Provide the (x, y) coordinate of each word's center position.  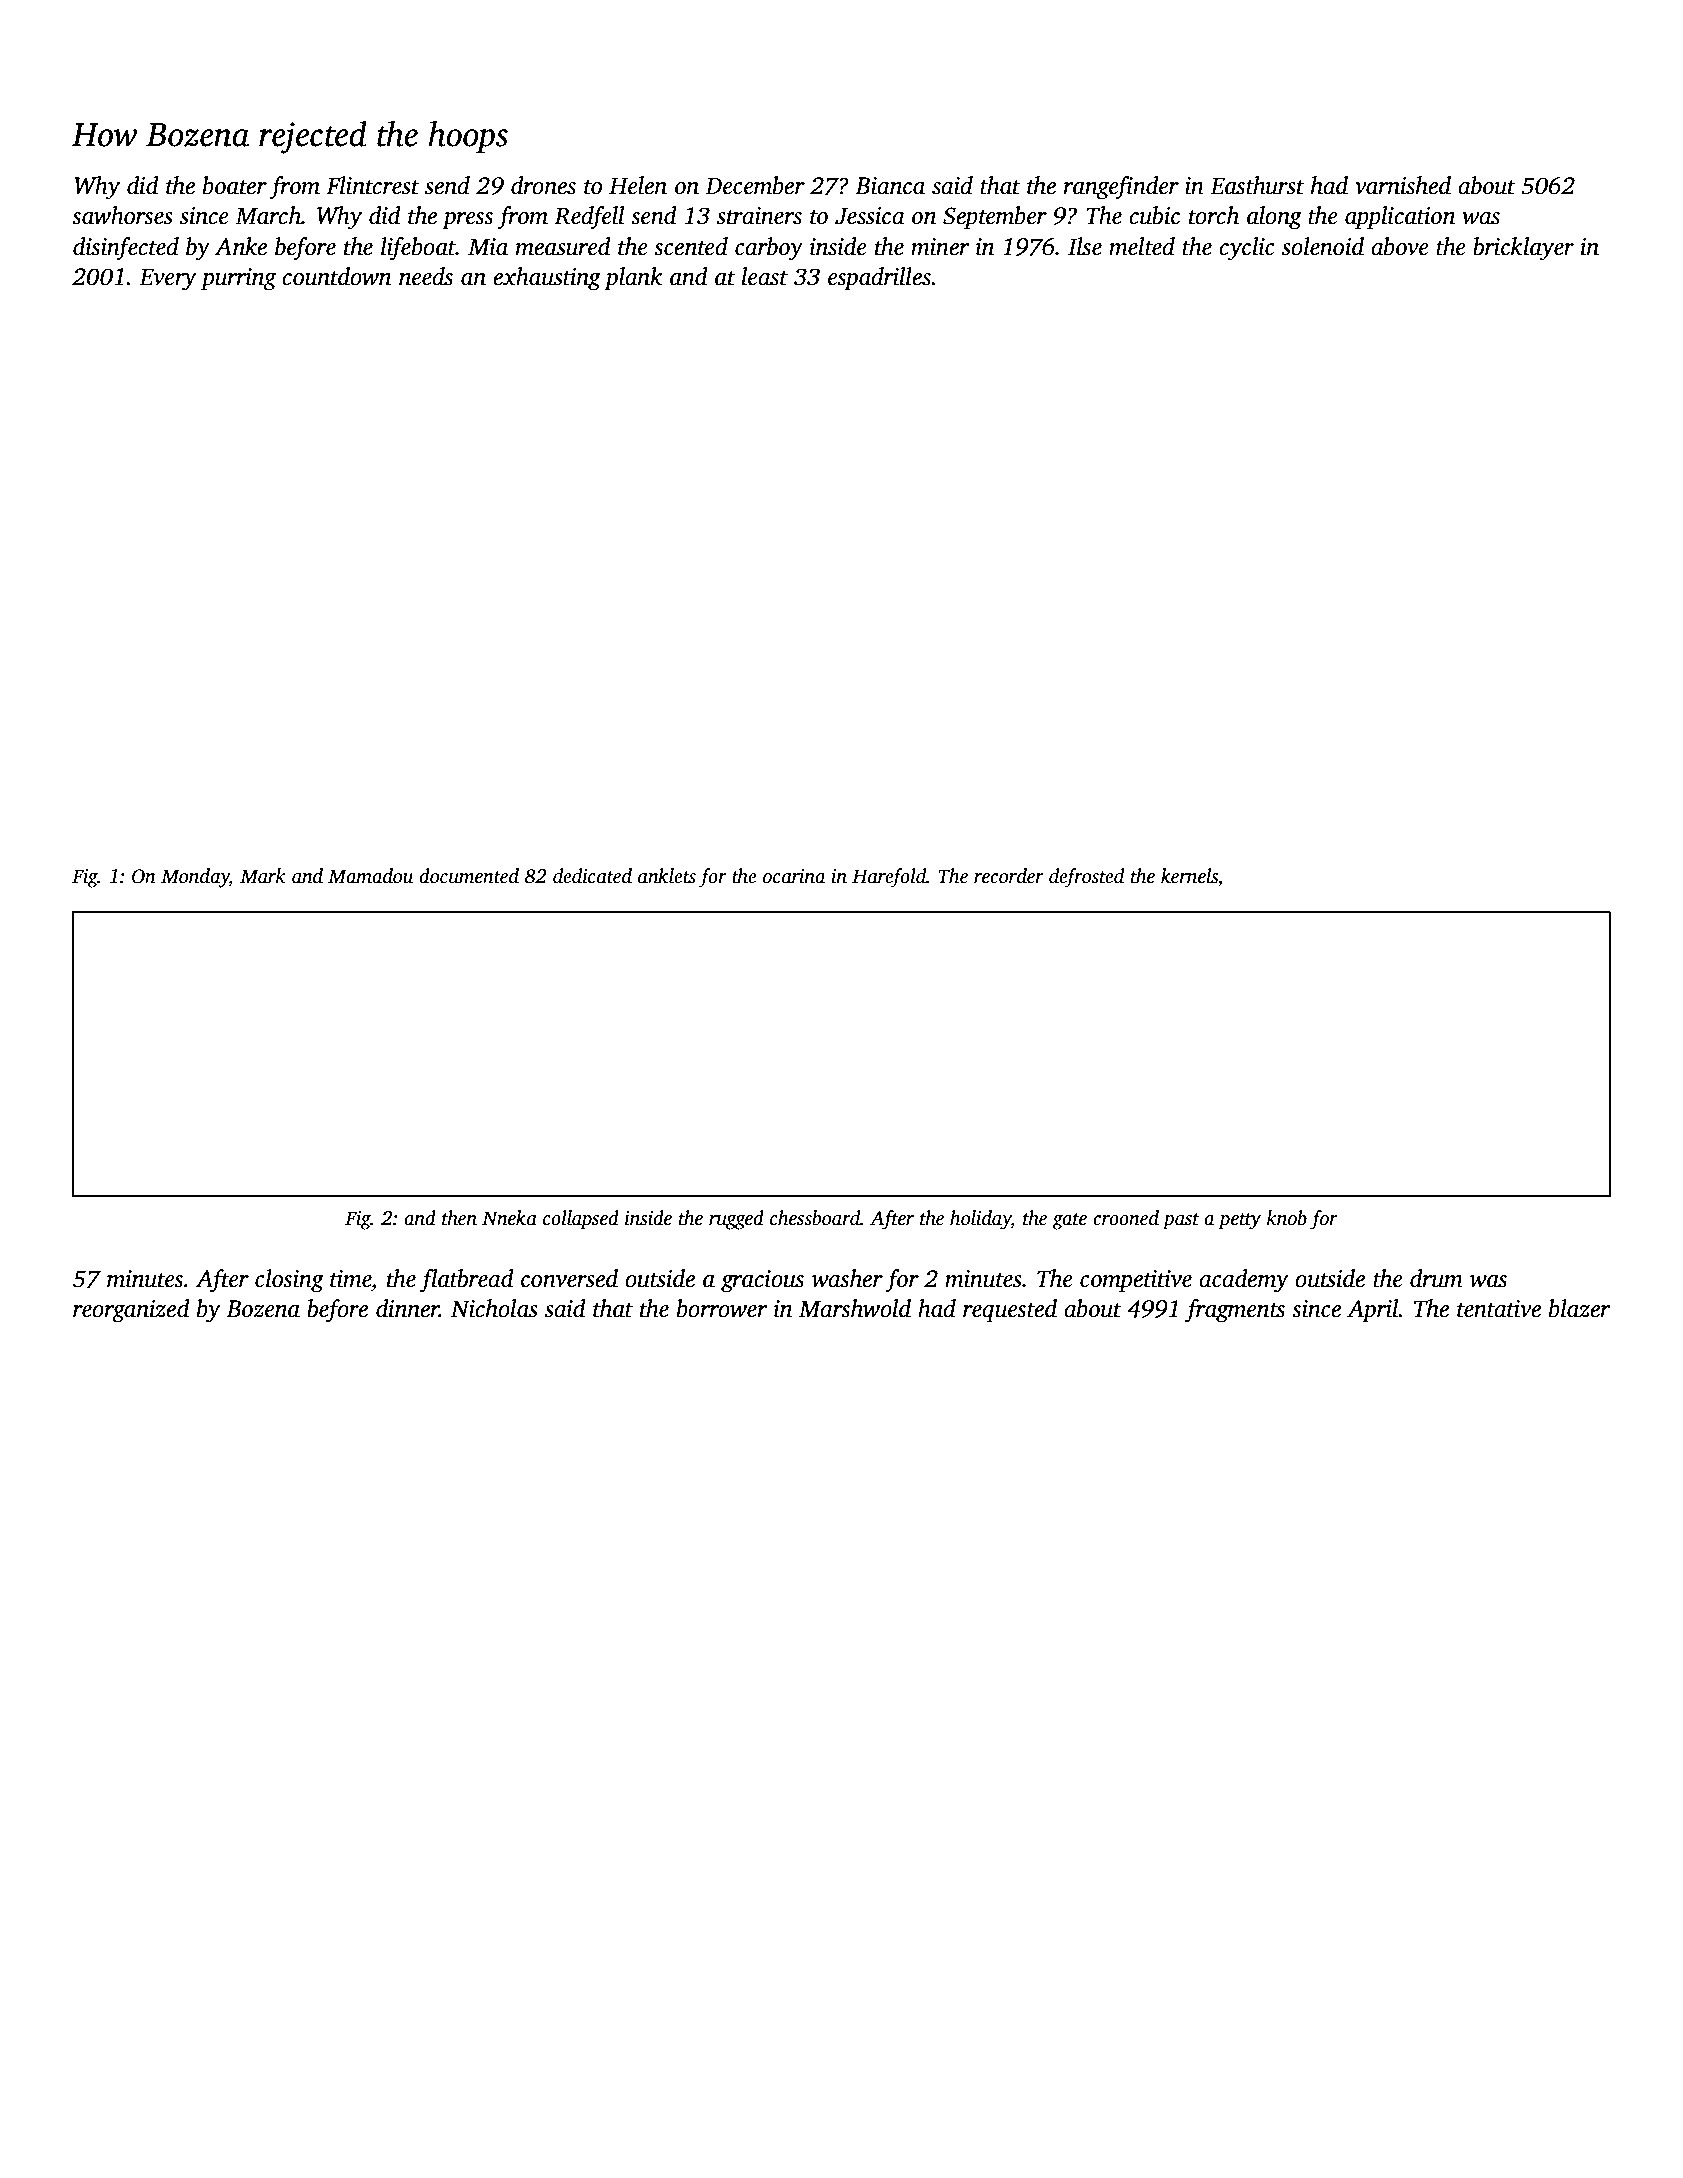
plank (633, 279)
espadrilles (879, 279)
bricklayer (1523, 249)
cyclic (1247, 249)
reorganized (131, 1311)
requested (1010, 1311)
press (467, 221)
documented (469, 876)
